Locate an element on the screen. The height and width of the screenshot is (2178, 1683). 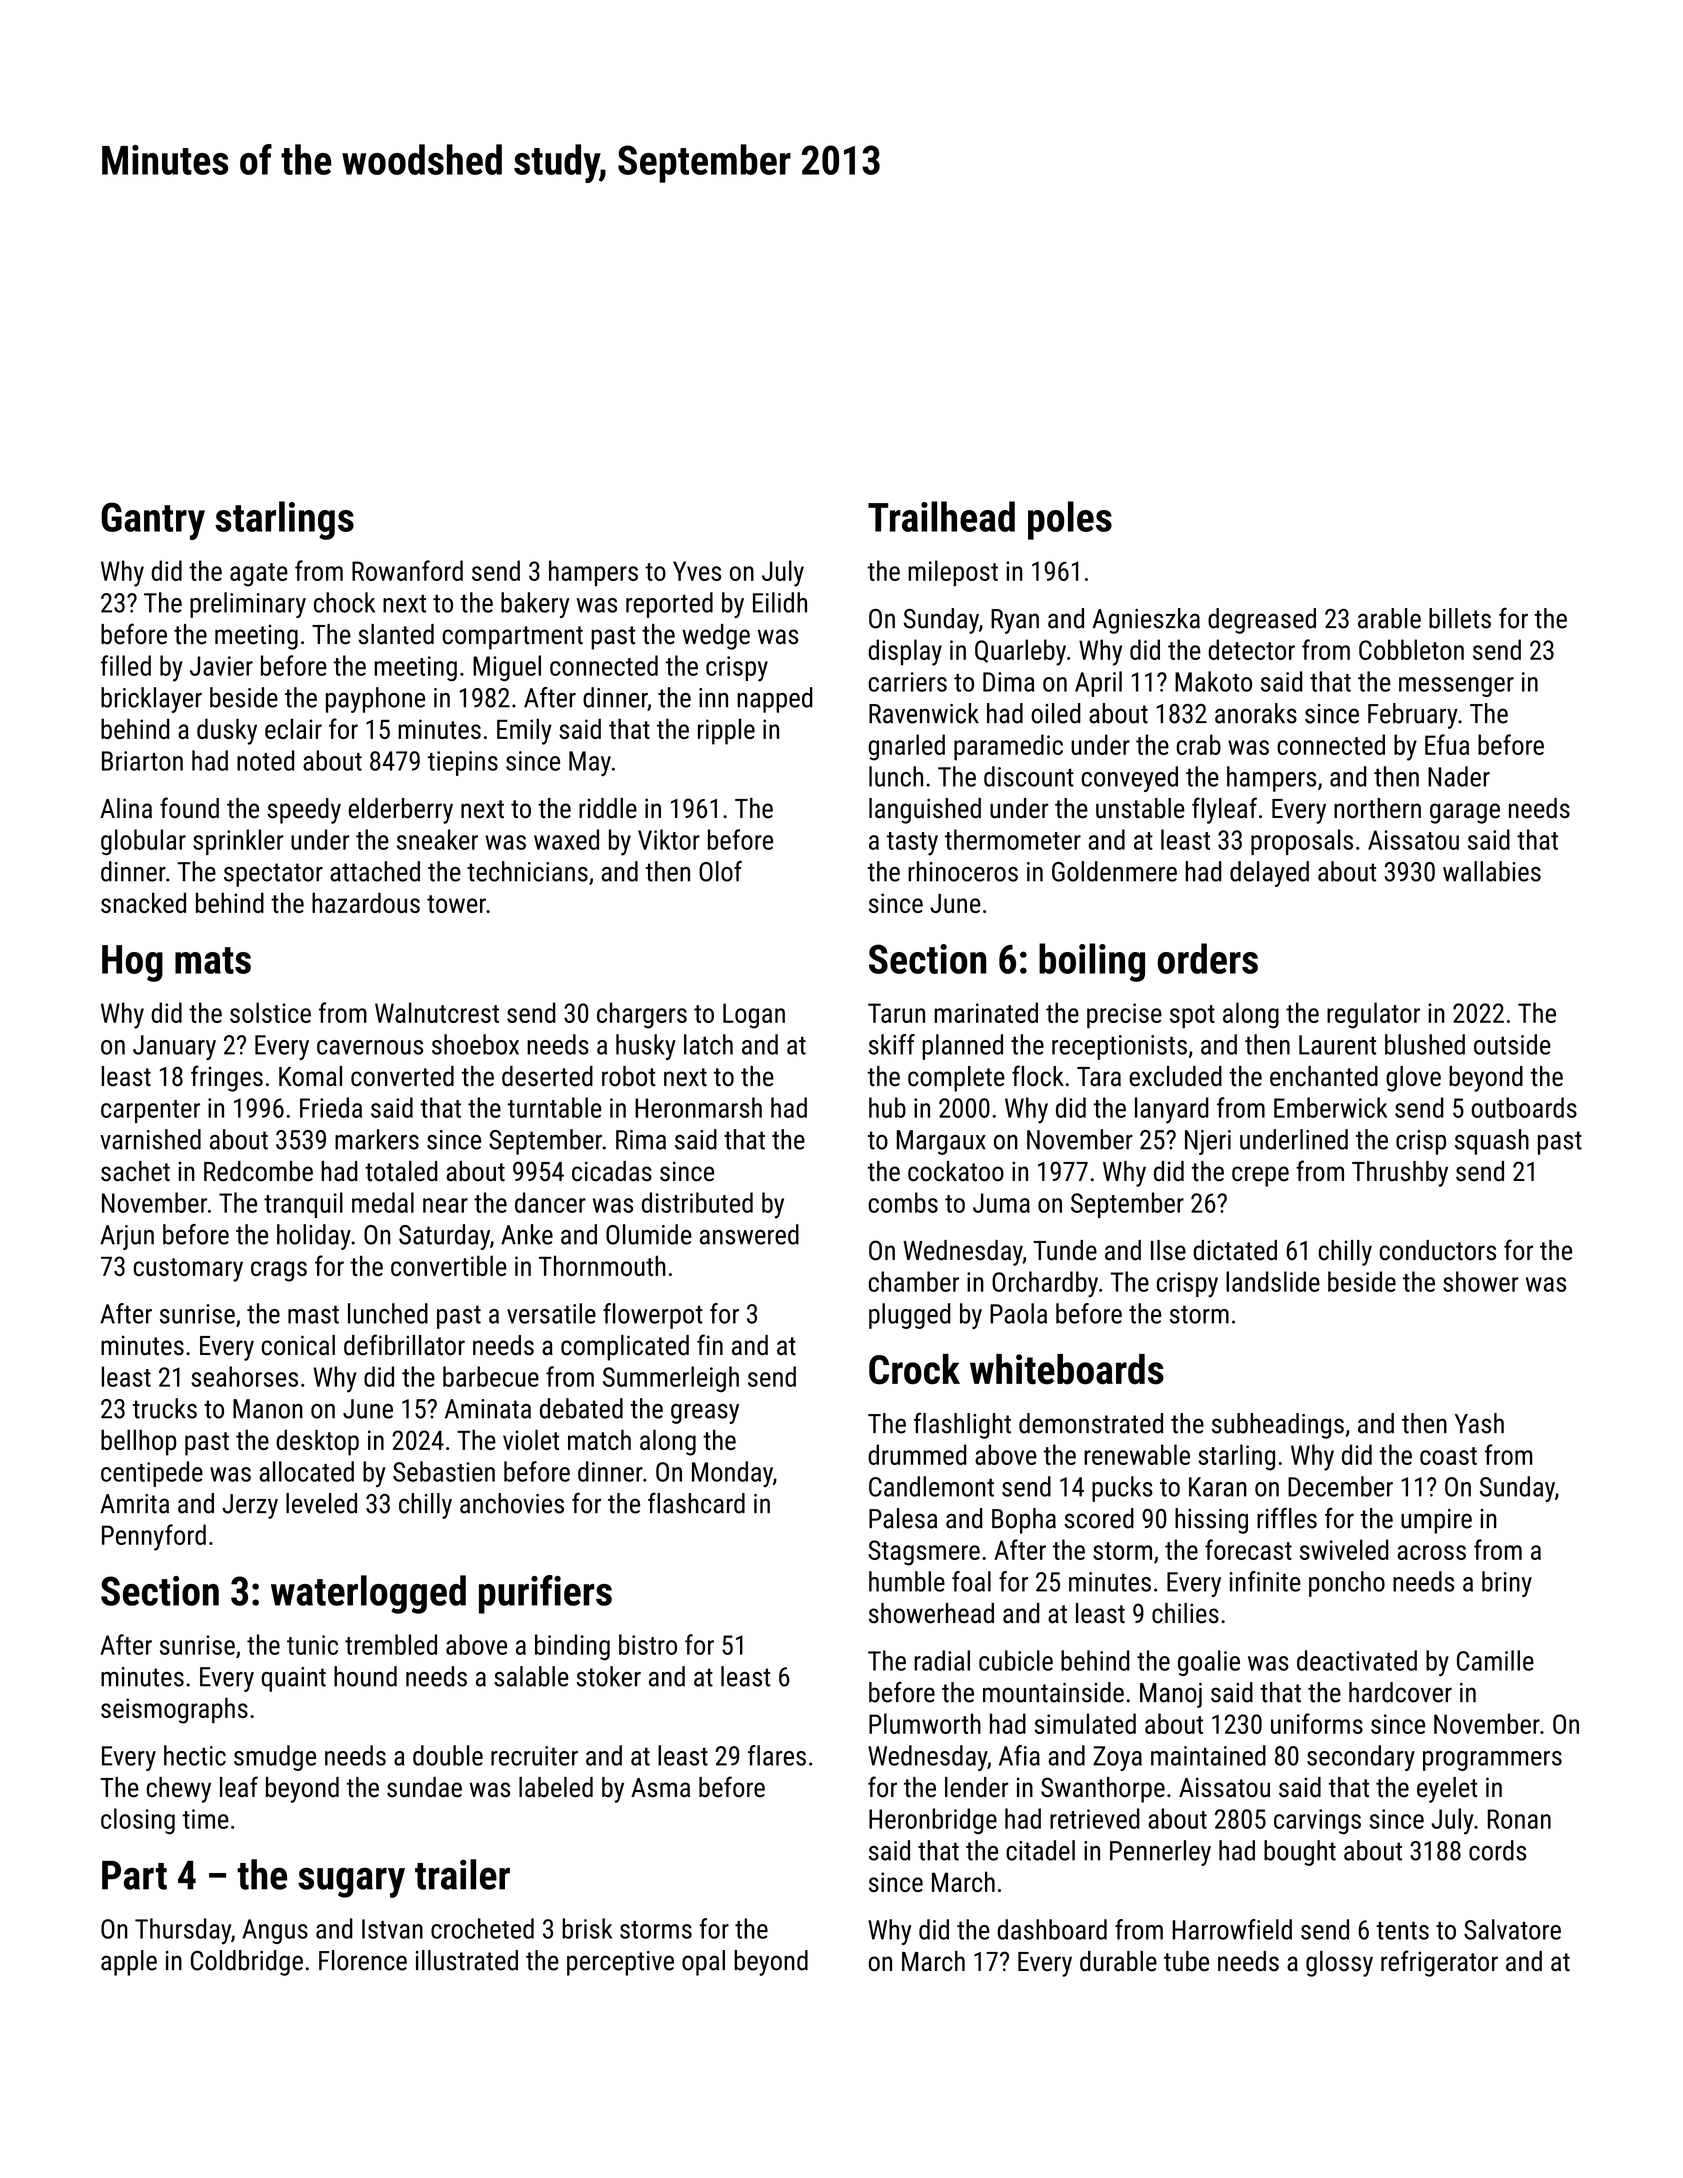
Sebastien is located at coordinates (444, 1471).
